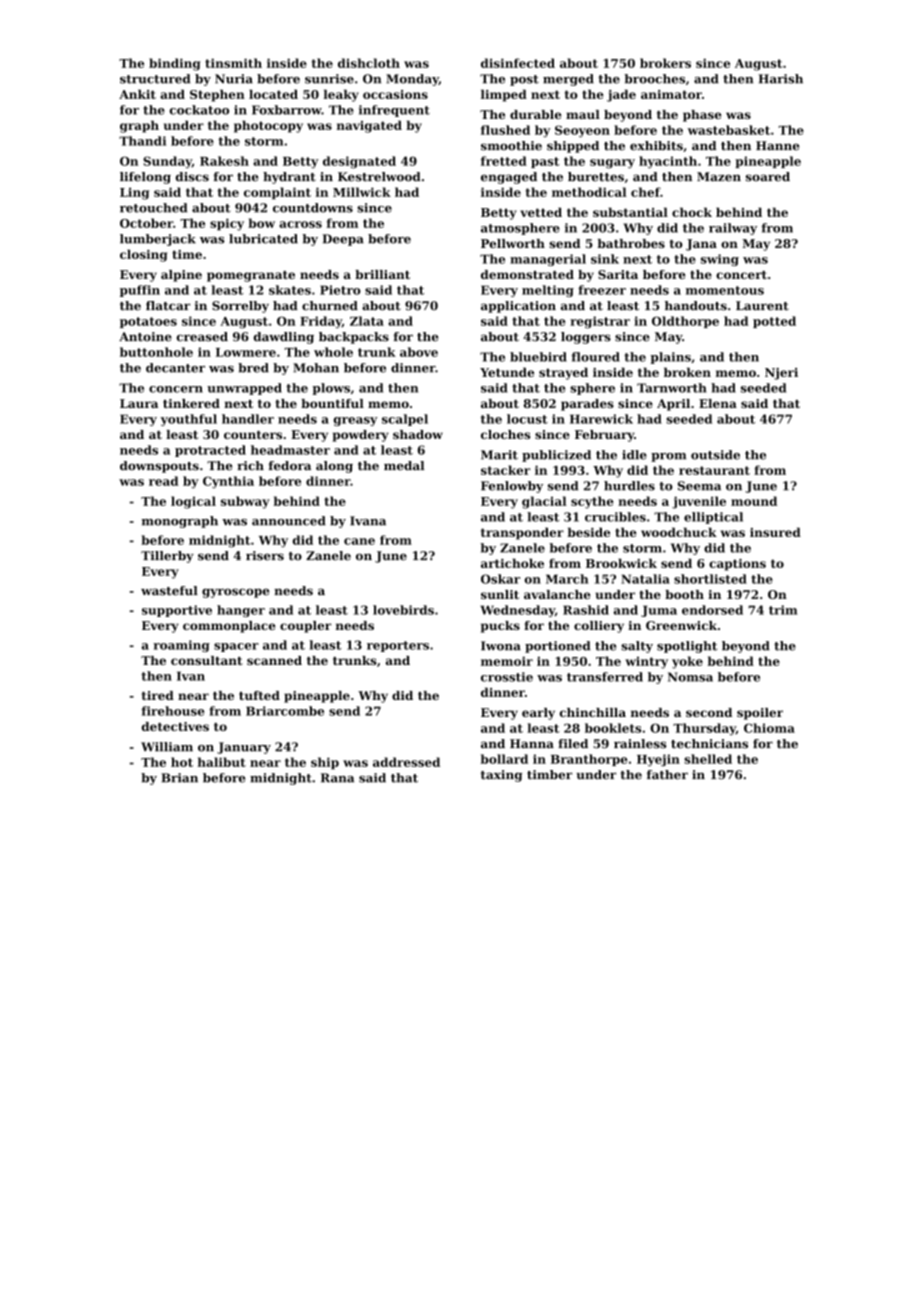 This page has width=924, height=1308. Describe the element at coordinates (329, 79) in the page. I see `sunrise` at that location.
